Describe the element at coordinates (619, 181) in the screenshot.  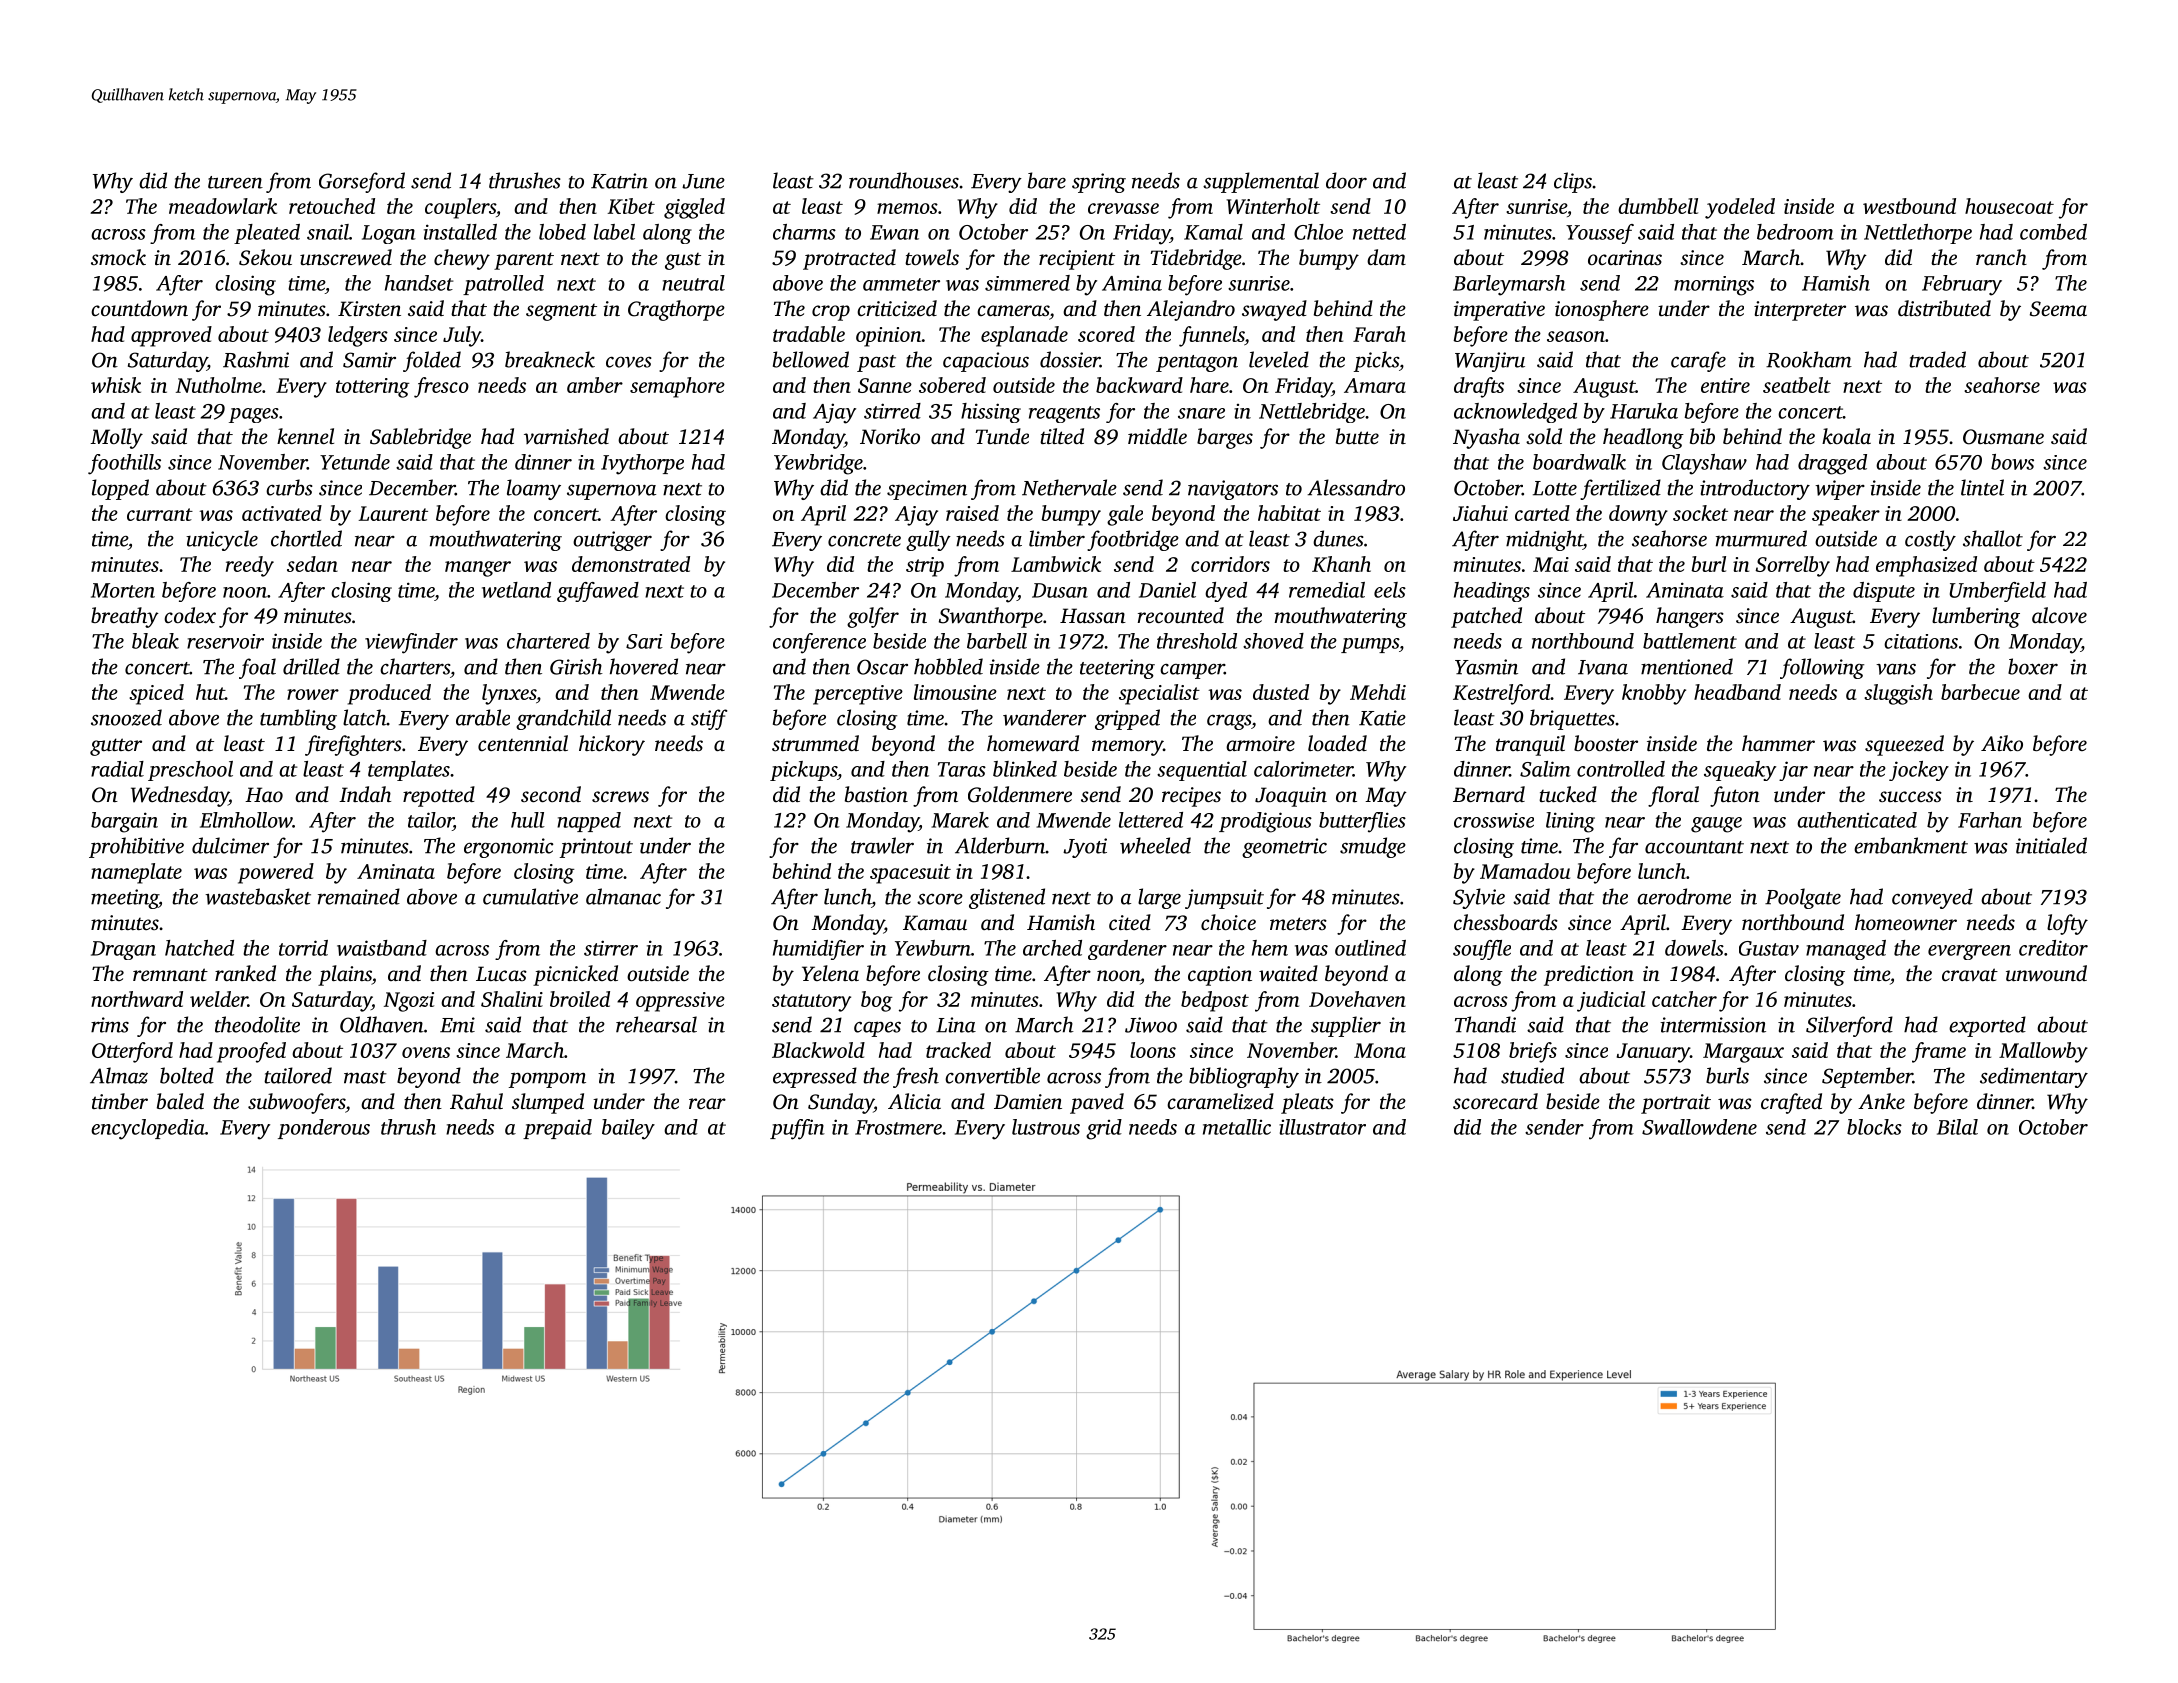
I see `Katrin` at that location.
